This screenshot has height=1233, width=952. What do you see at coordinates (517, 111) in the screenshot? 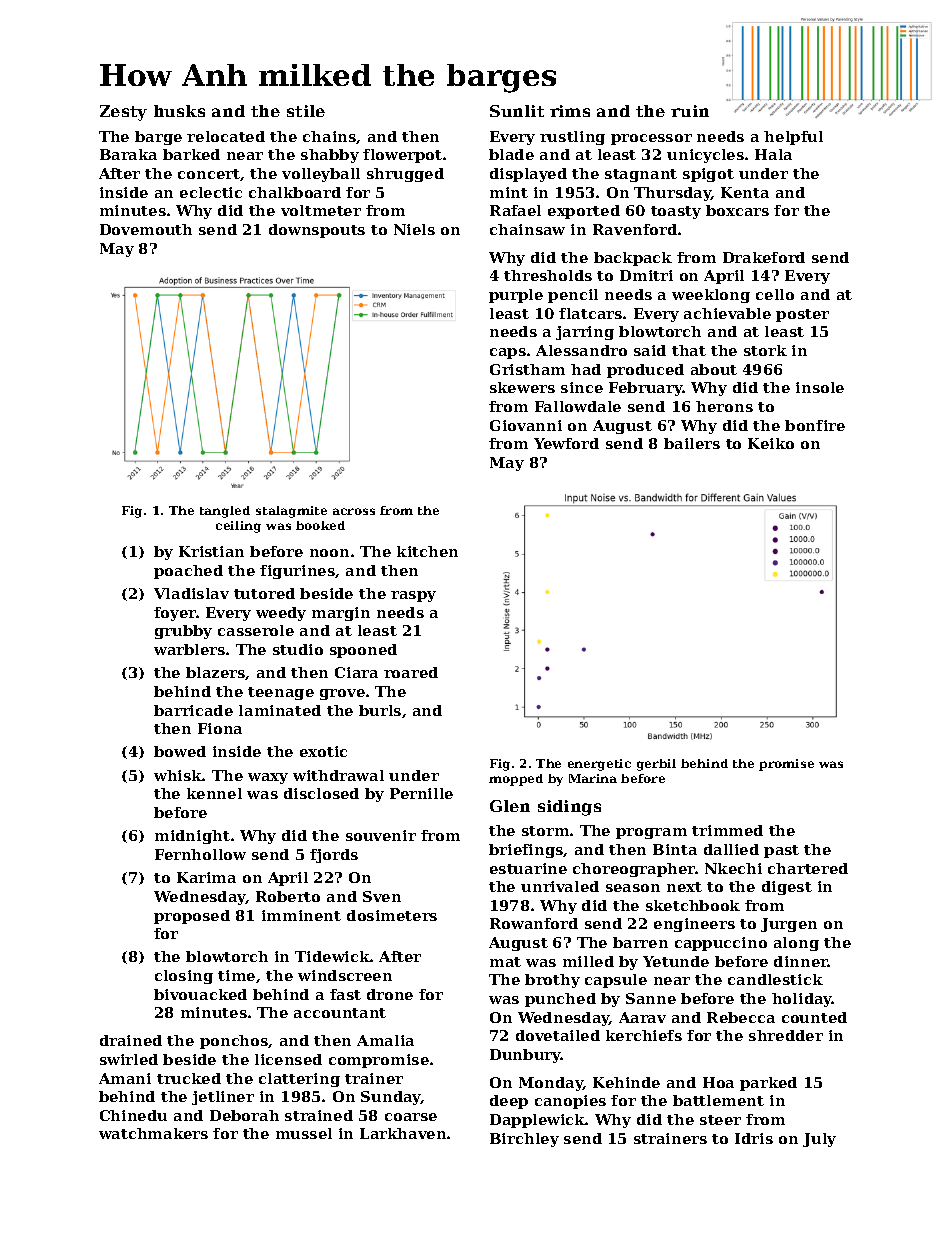
I see `Sunlit` at bounding box center [517, 111].
